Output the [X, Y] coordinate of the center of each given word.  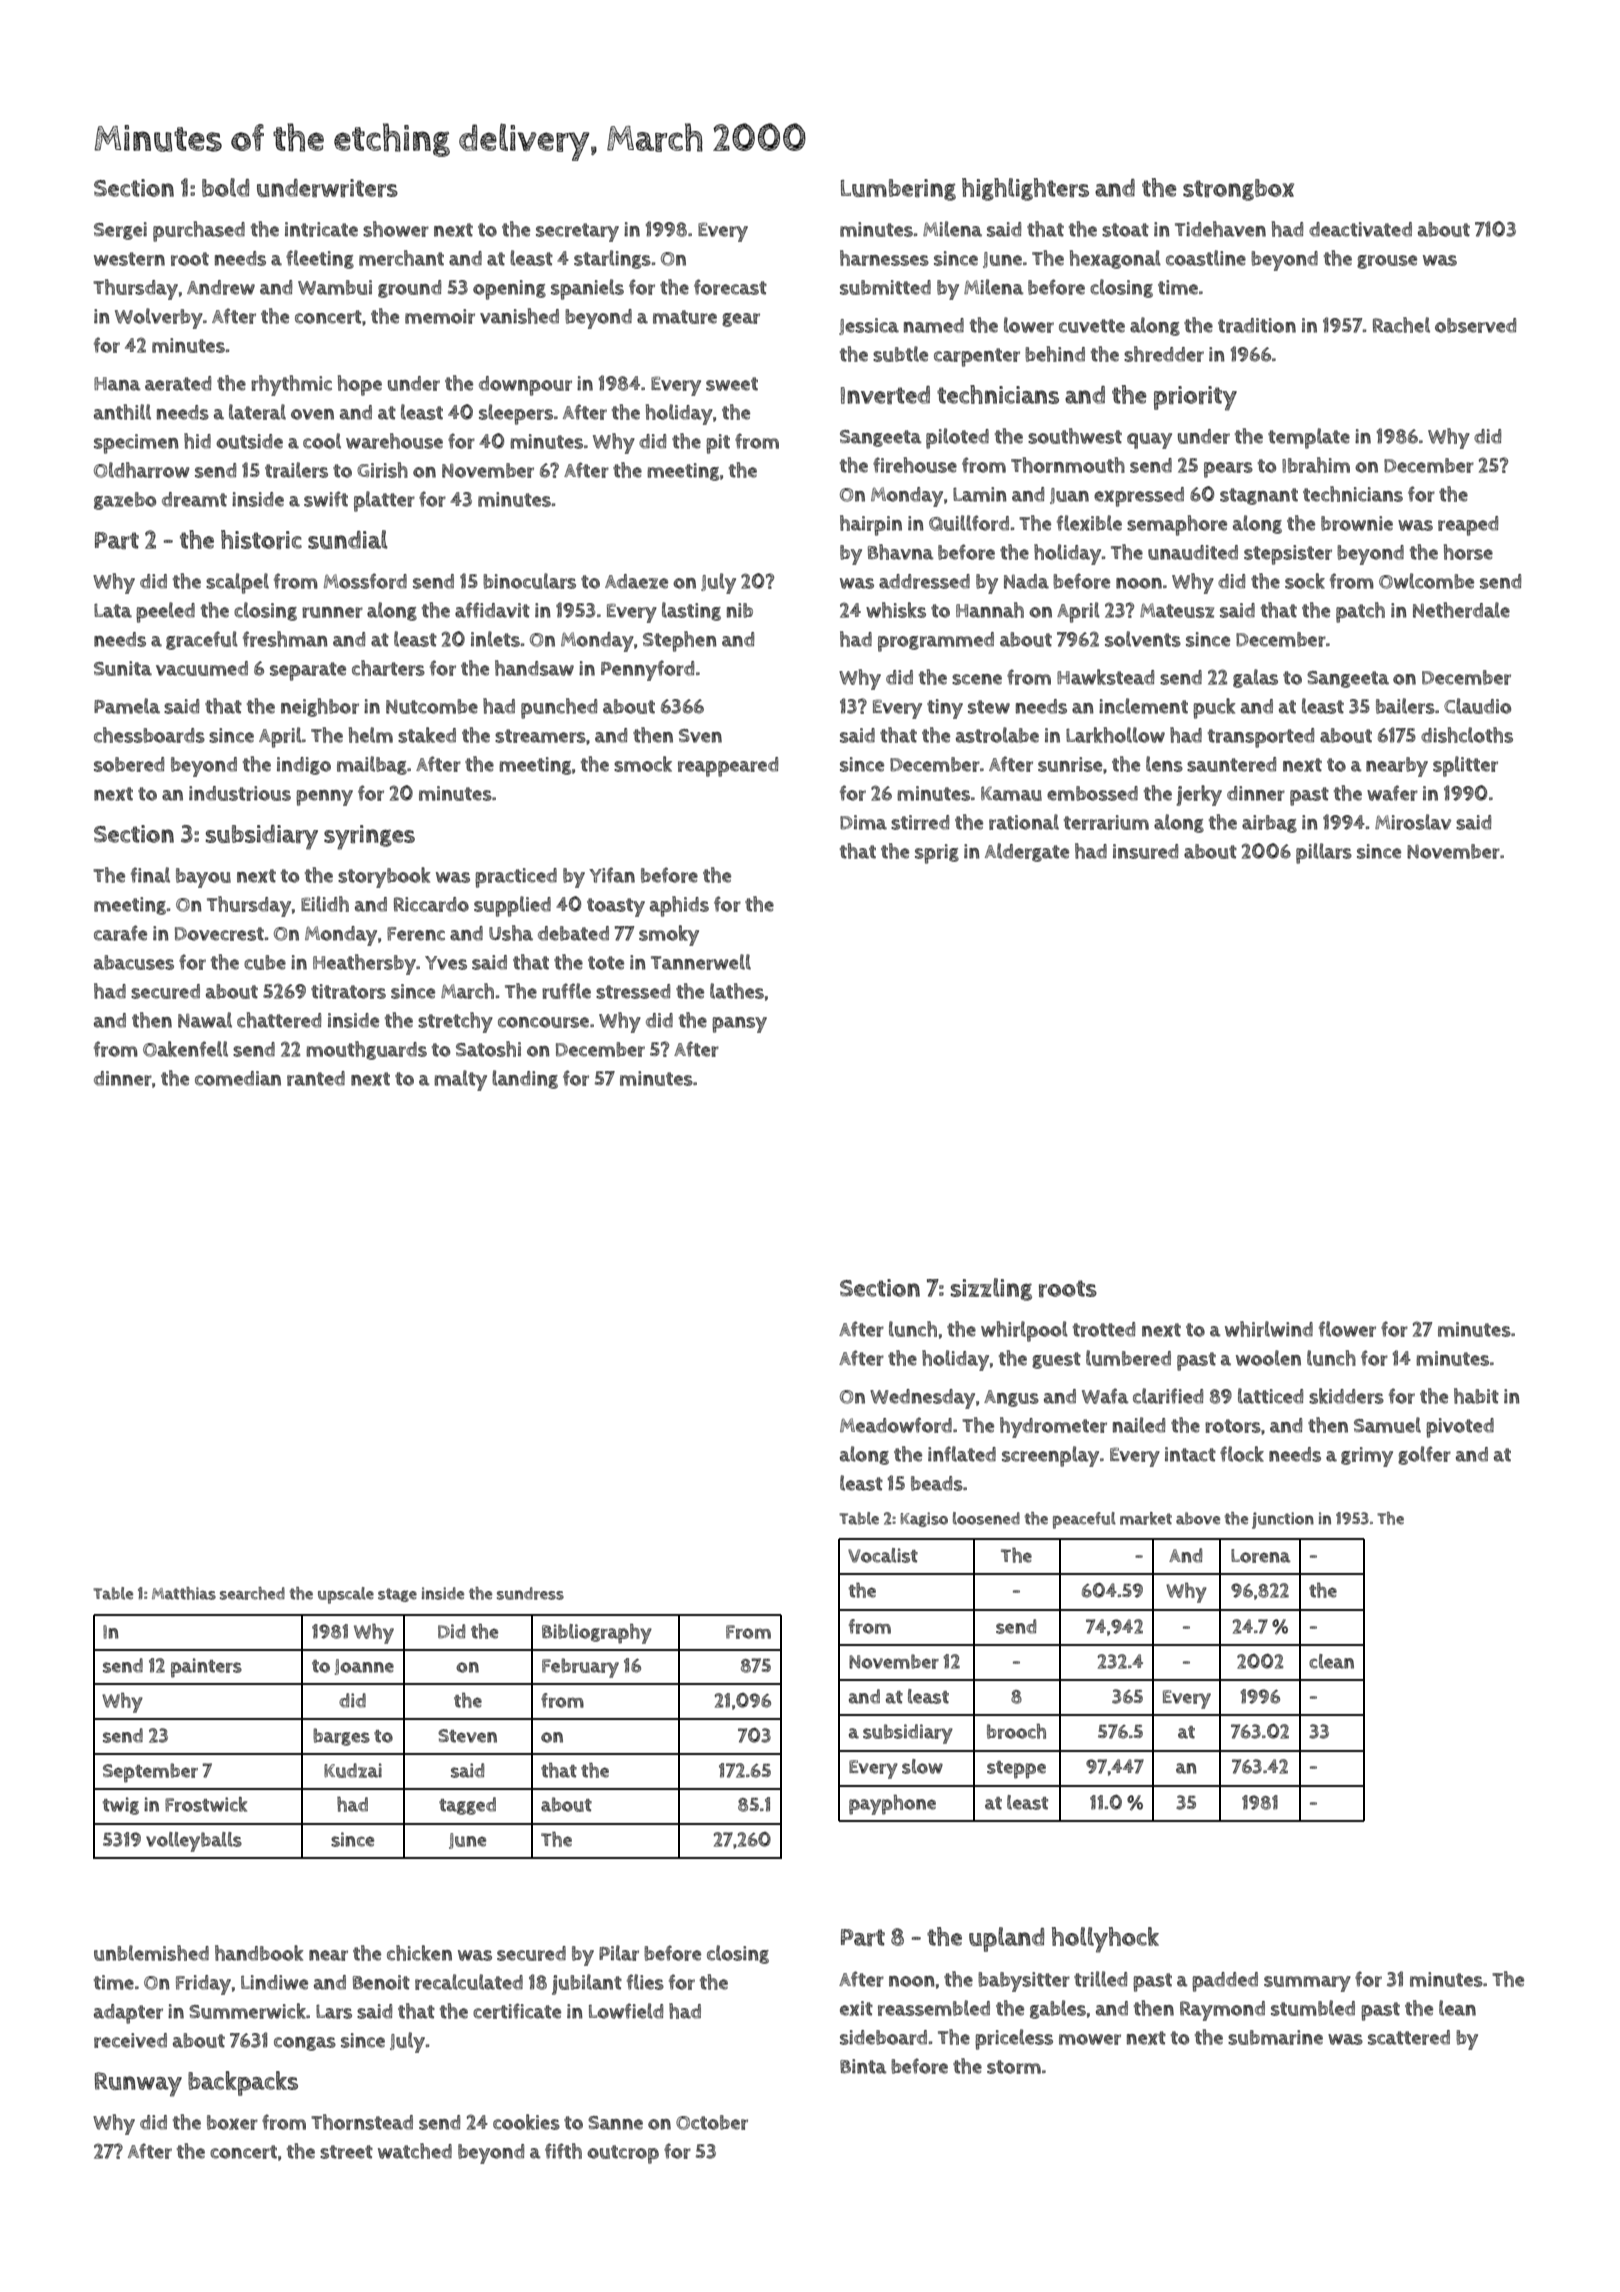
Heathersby [364, 964]
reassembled [934, 2008]
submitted [885, 287]
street [346, 2152]
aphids [679, 906]
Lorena [1261, 1556]
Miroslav [1413, 822]
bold [225, 187]
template [1309, 438]
